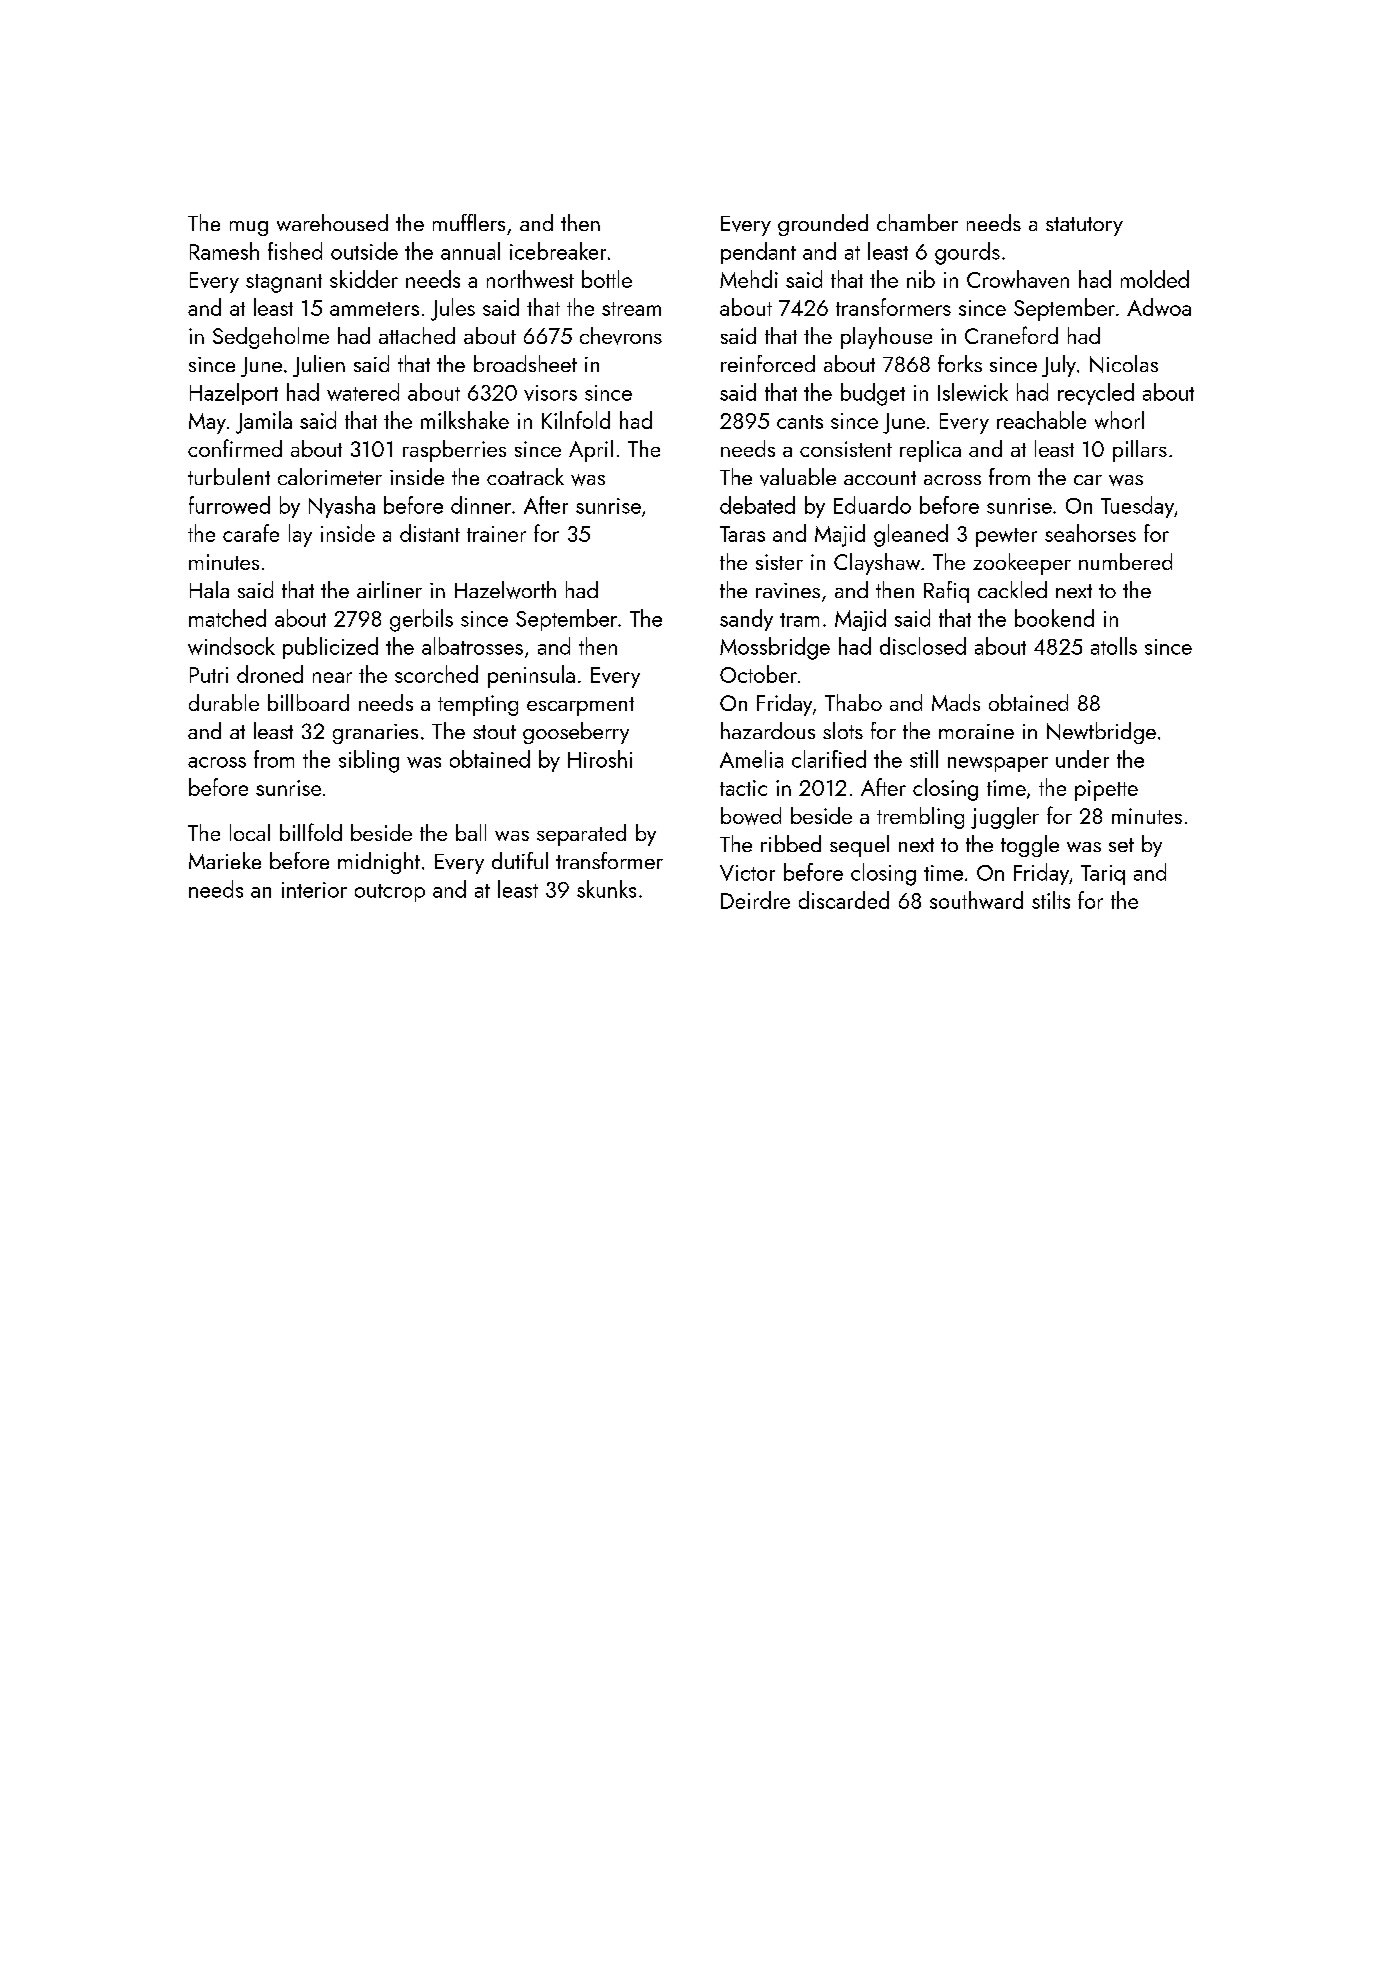  Describe the element at coordinates (1103, 875) in the screenshot. I see `Tariq` at that location.
